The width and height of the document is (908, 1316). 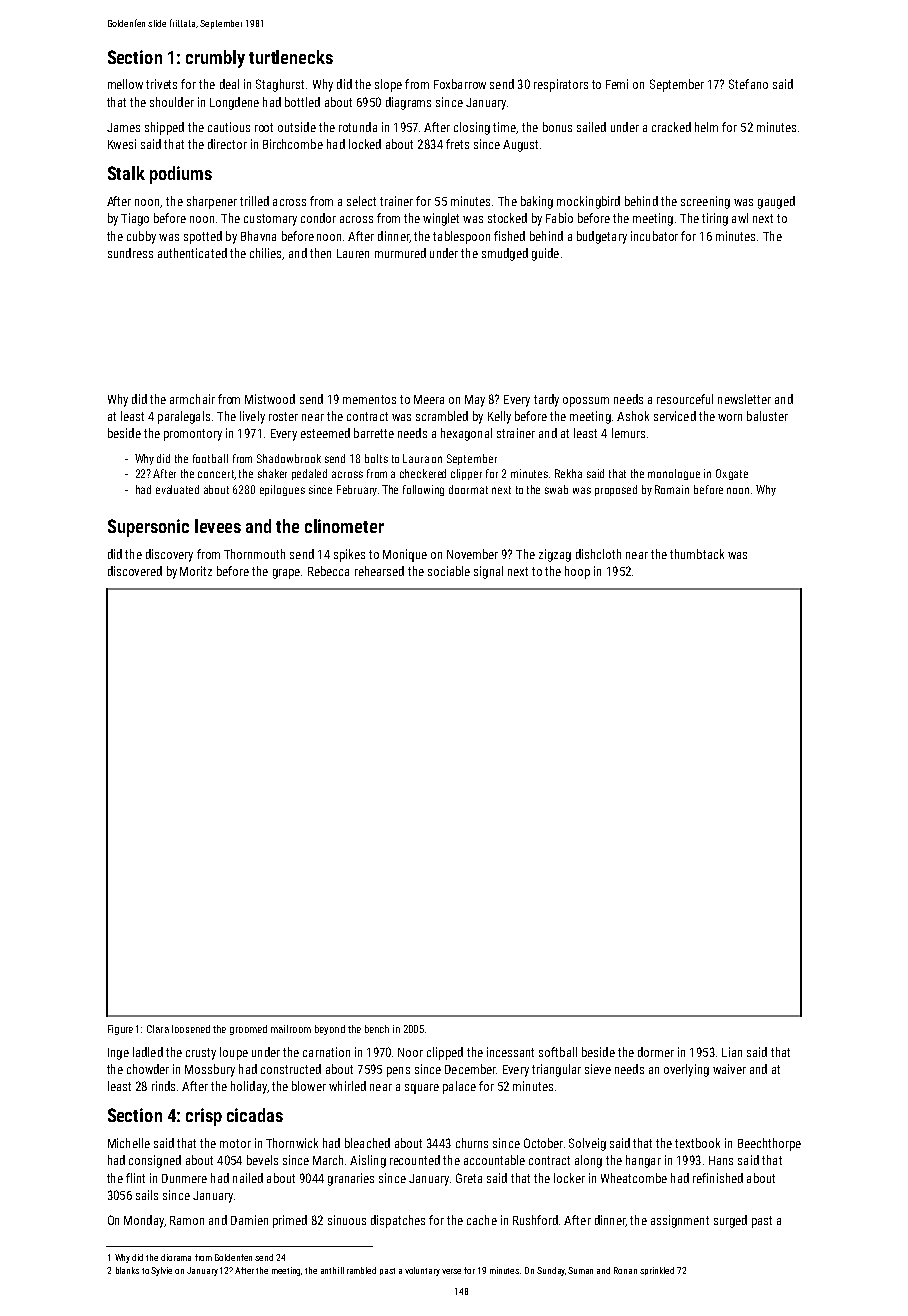 I want to click on consigned, so click(x=155, y=1161).
